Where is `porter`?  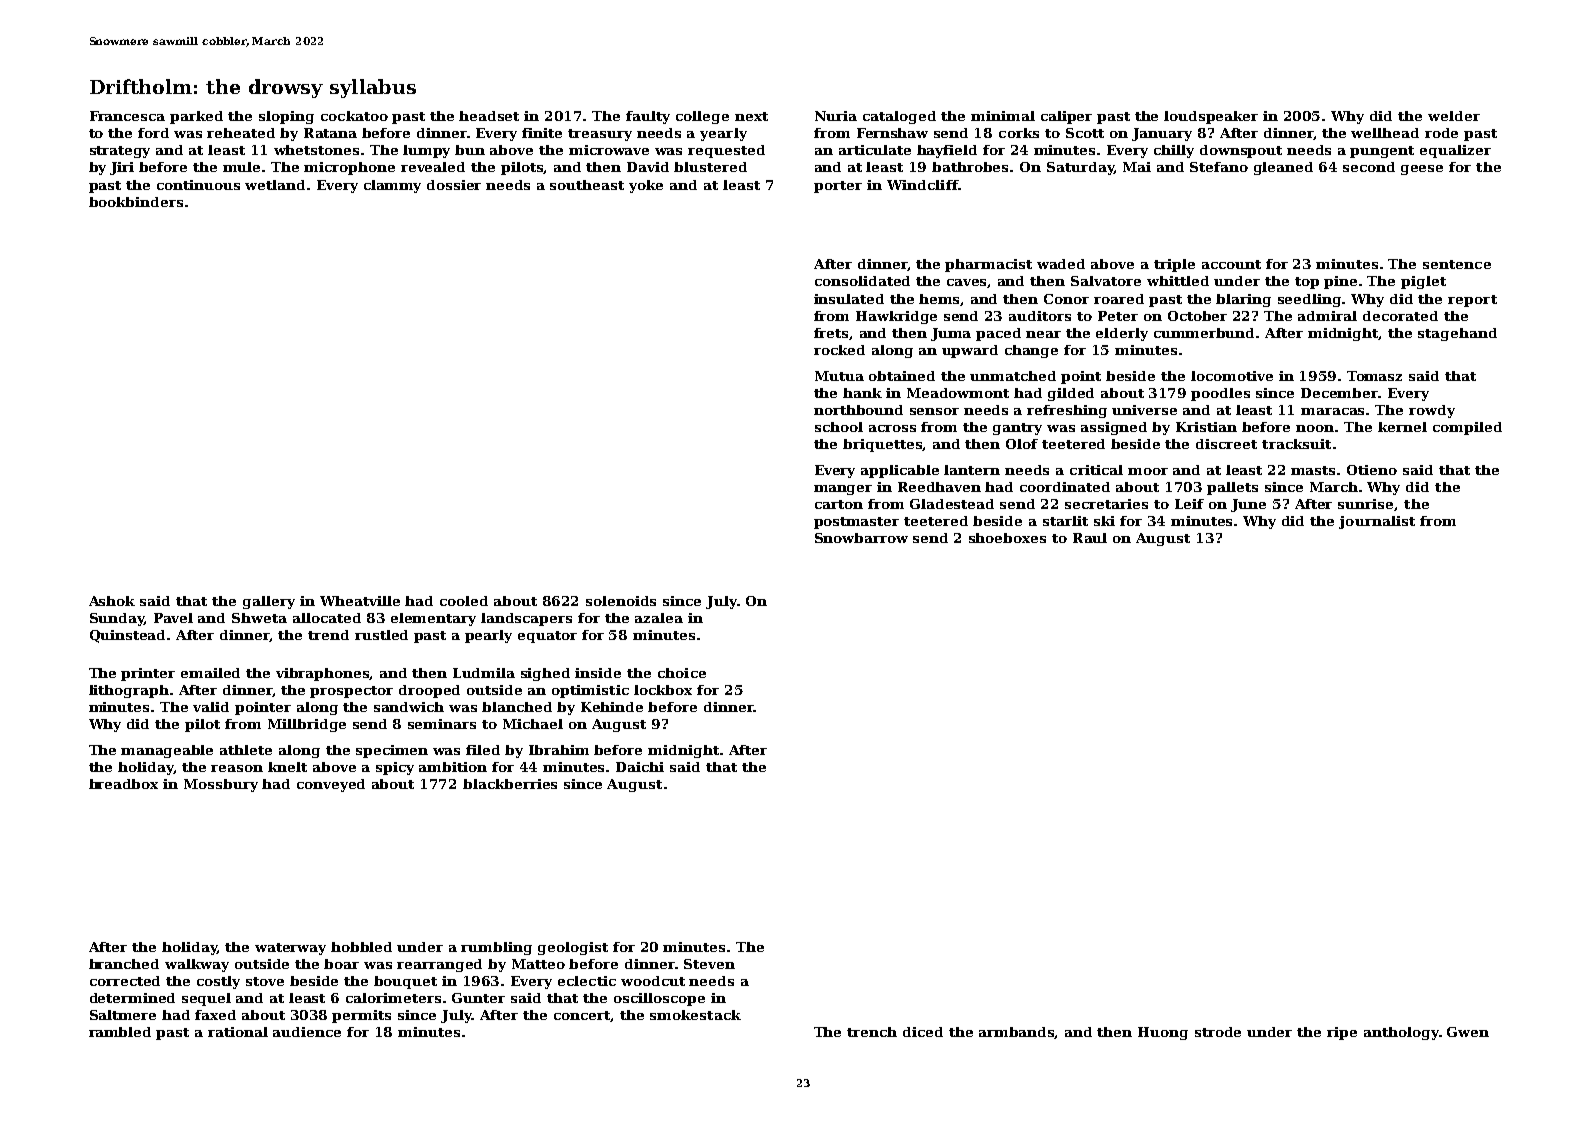 porter is located at coordinates (838, 187).
